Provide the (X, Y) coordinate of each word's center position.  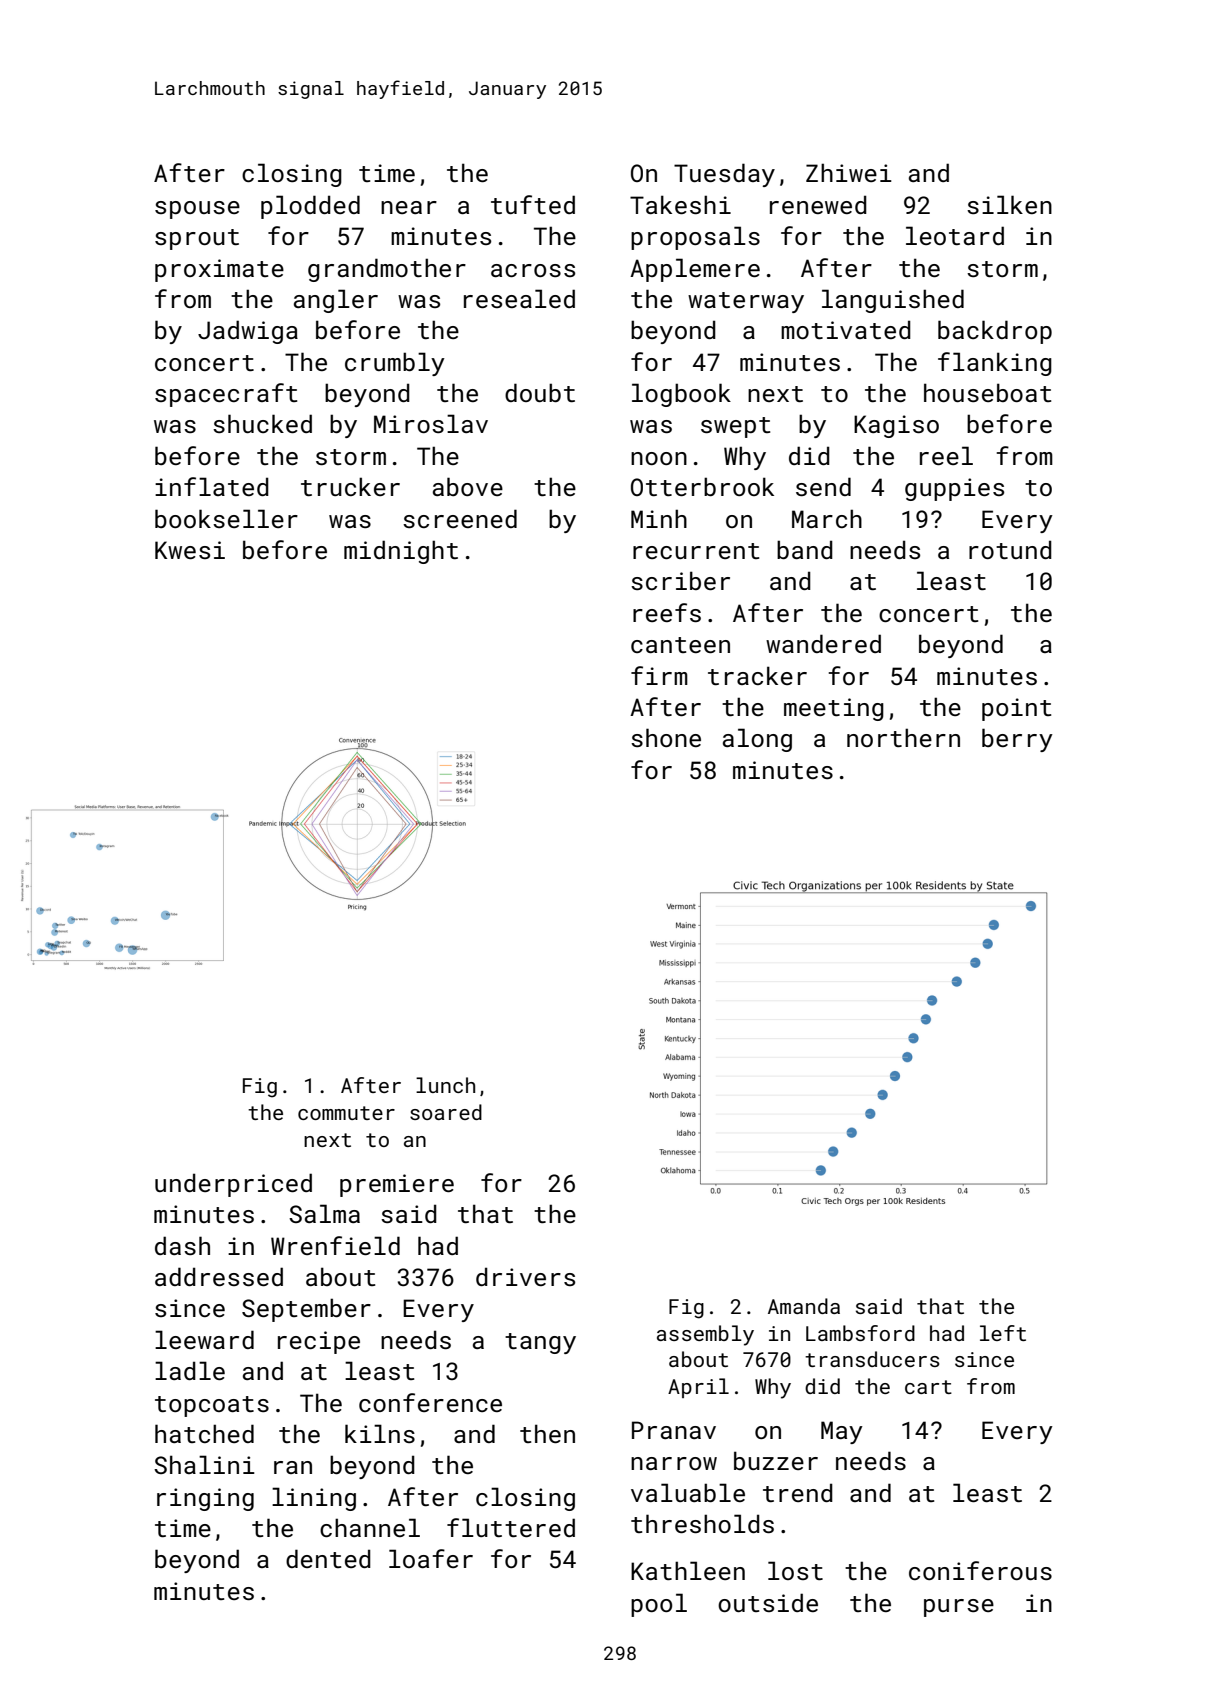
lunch (445, 1085)
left (1003, 1333)
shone (666, 737)
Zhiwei (849, 172)
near (409, 207)
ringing (205, 1499)
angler (336, 301)
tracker (757, 675)
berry (1017, 740)
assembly (705, 1335)
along (757, 740)
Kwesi (190, 550)
